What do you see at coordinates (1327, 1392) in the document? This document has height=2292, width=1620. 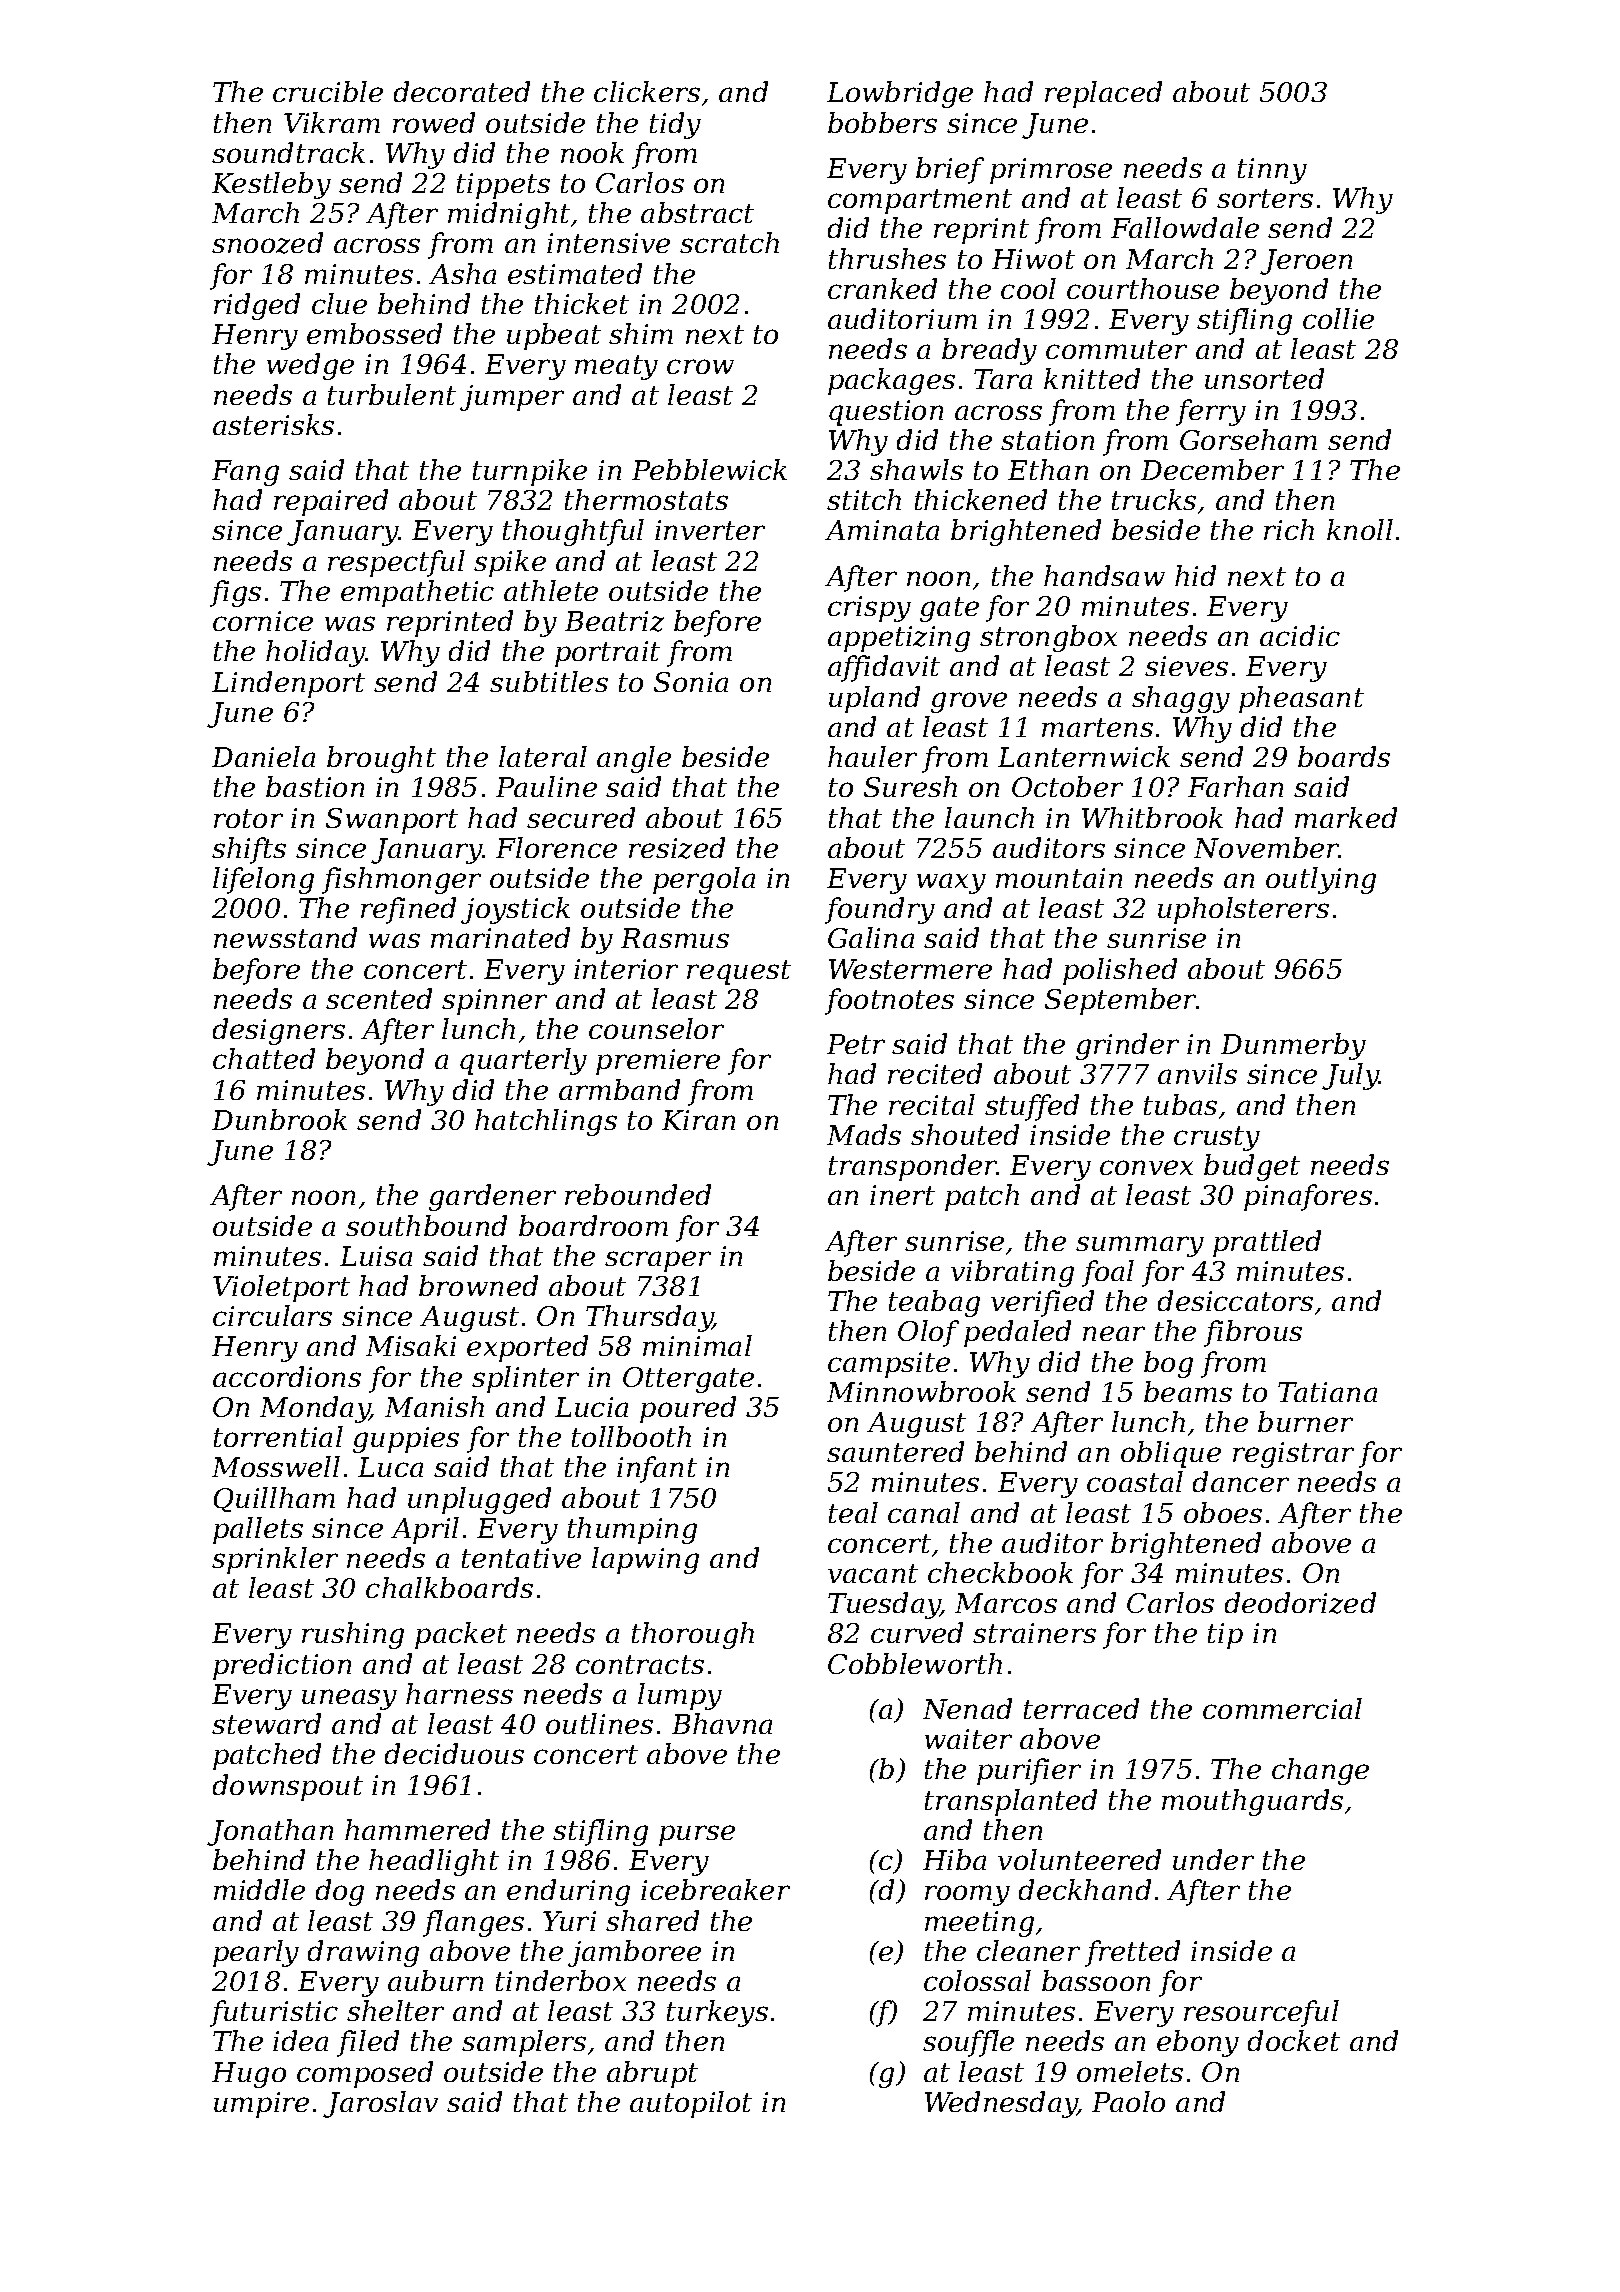 I see `Tatiana` at bounding box center [1327, 1392].
